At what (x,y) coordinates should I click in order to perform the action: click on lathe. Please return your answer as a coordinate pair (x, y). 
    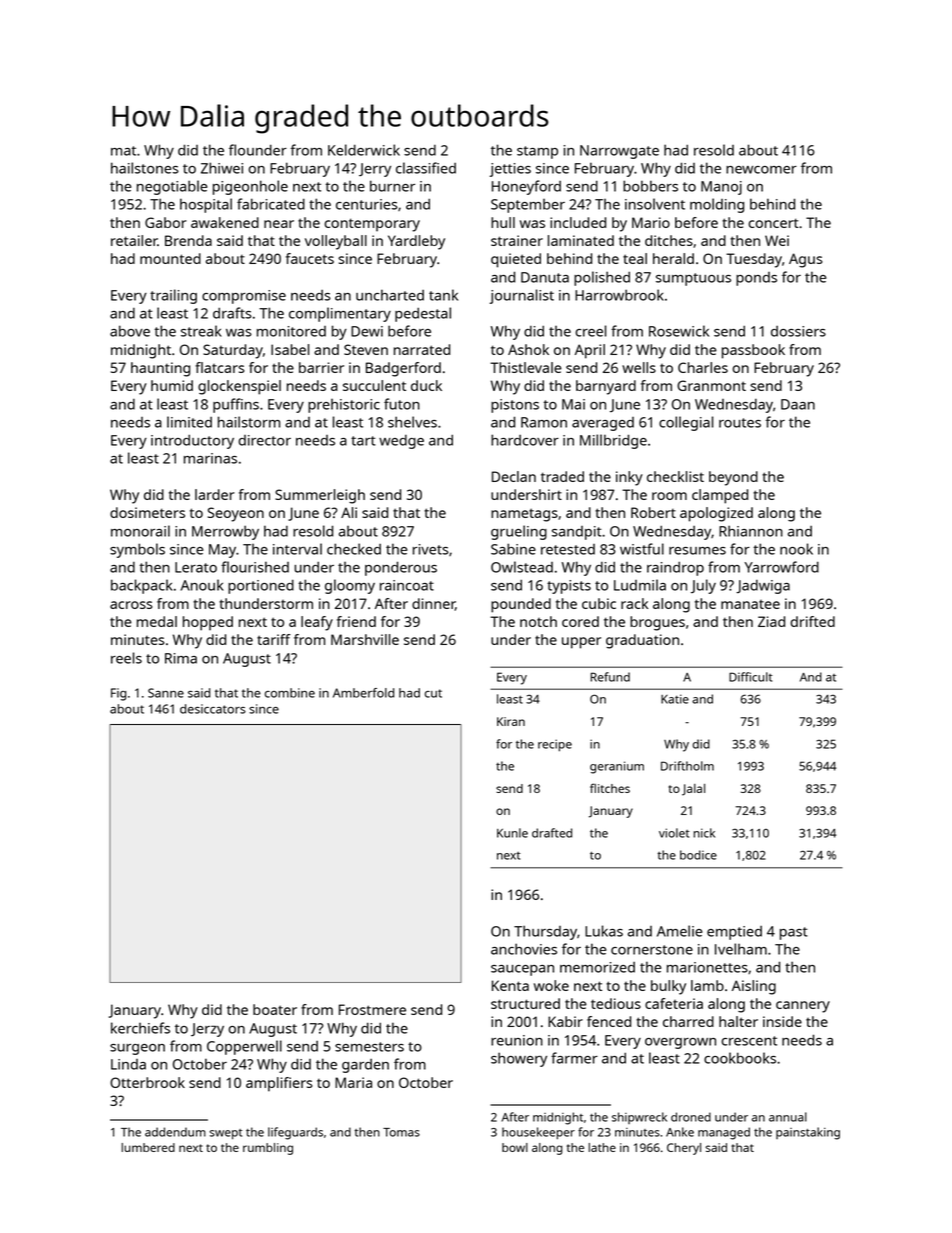
    Looking at the image, I should click on (602, 1147).
